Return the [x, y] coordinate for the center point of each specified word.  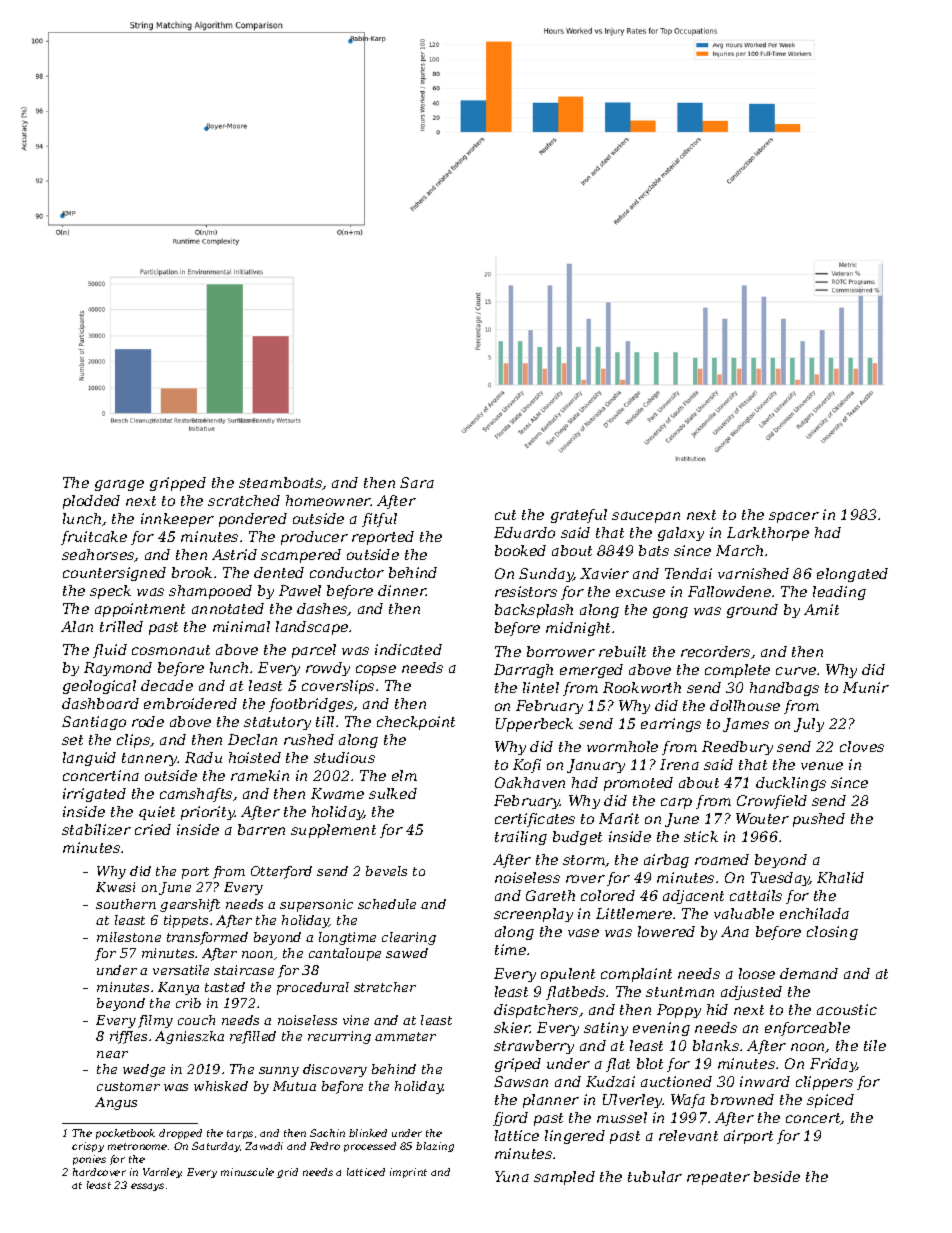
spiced [830, 1101]
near [112, 1054]
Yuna [512, 1176]
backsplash [534, 611]
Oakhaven [530, 782]
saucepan [646, 517]
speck [110, 592]
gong [670, 612]
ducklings [791, 784]
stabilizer [96, 829]
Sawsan [521, 1081]
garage [119, 485]
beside [777, 1176]
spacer [794, 517]
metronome [137, 1146]
